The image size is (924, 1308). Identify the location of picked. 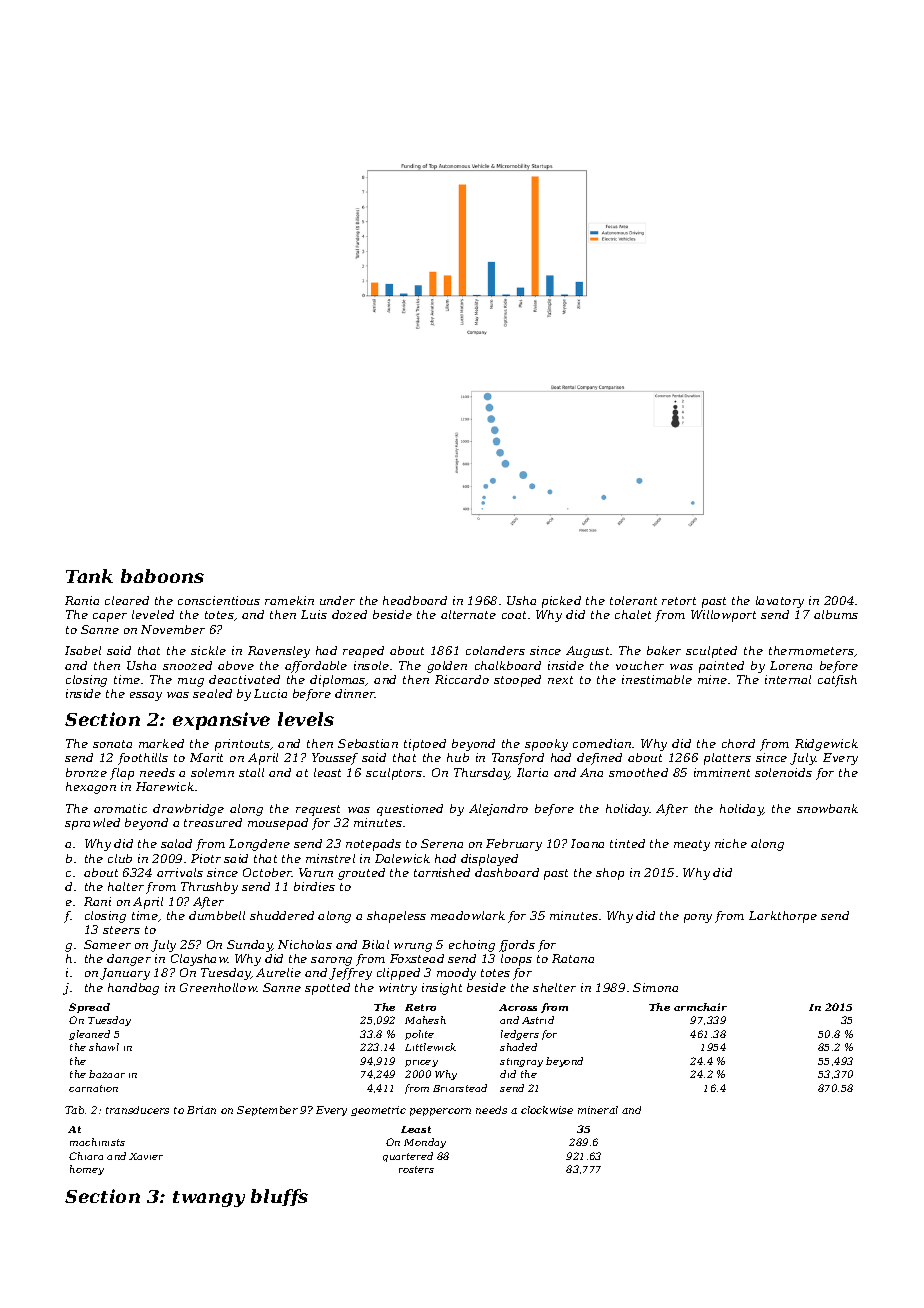
(561, 602).
